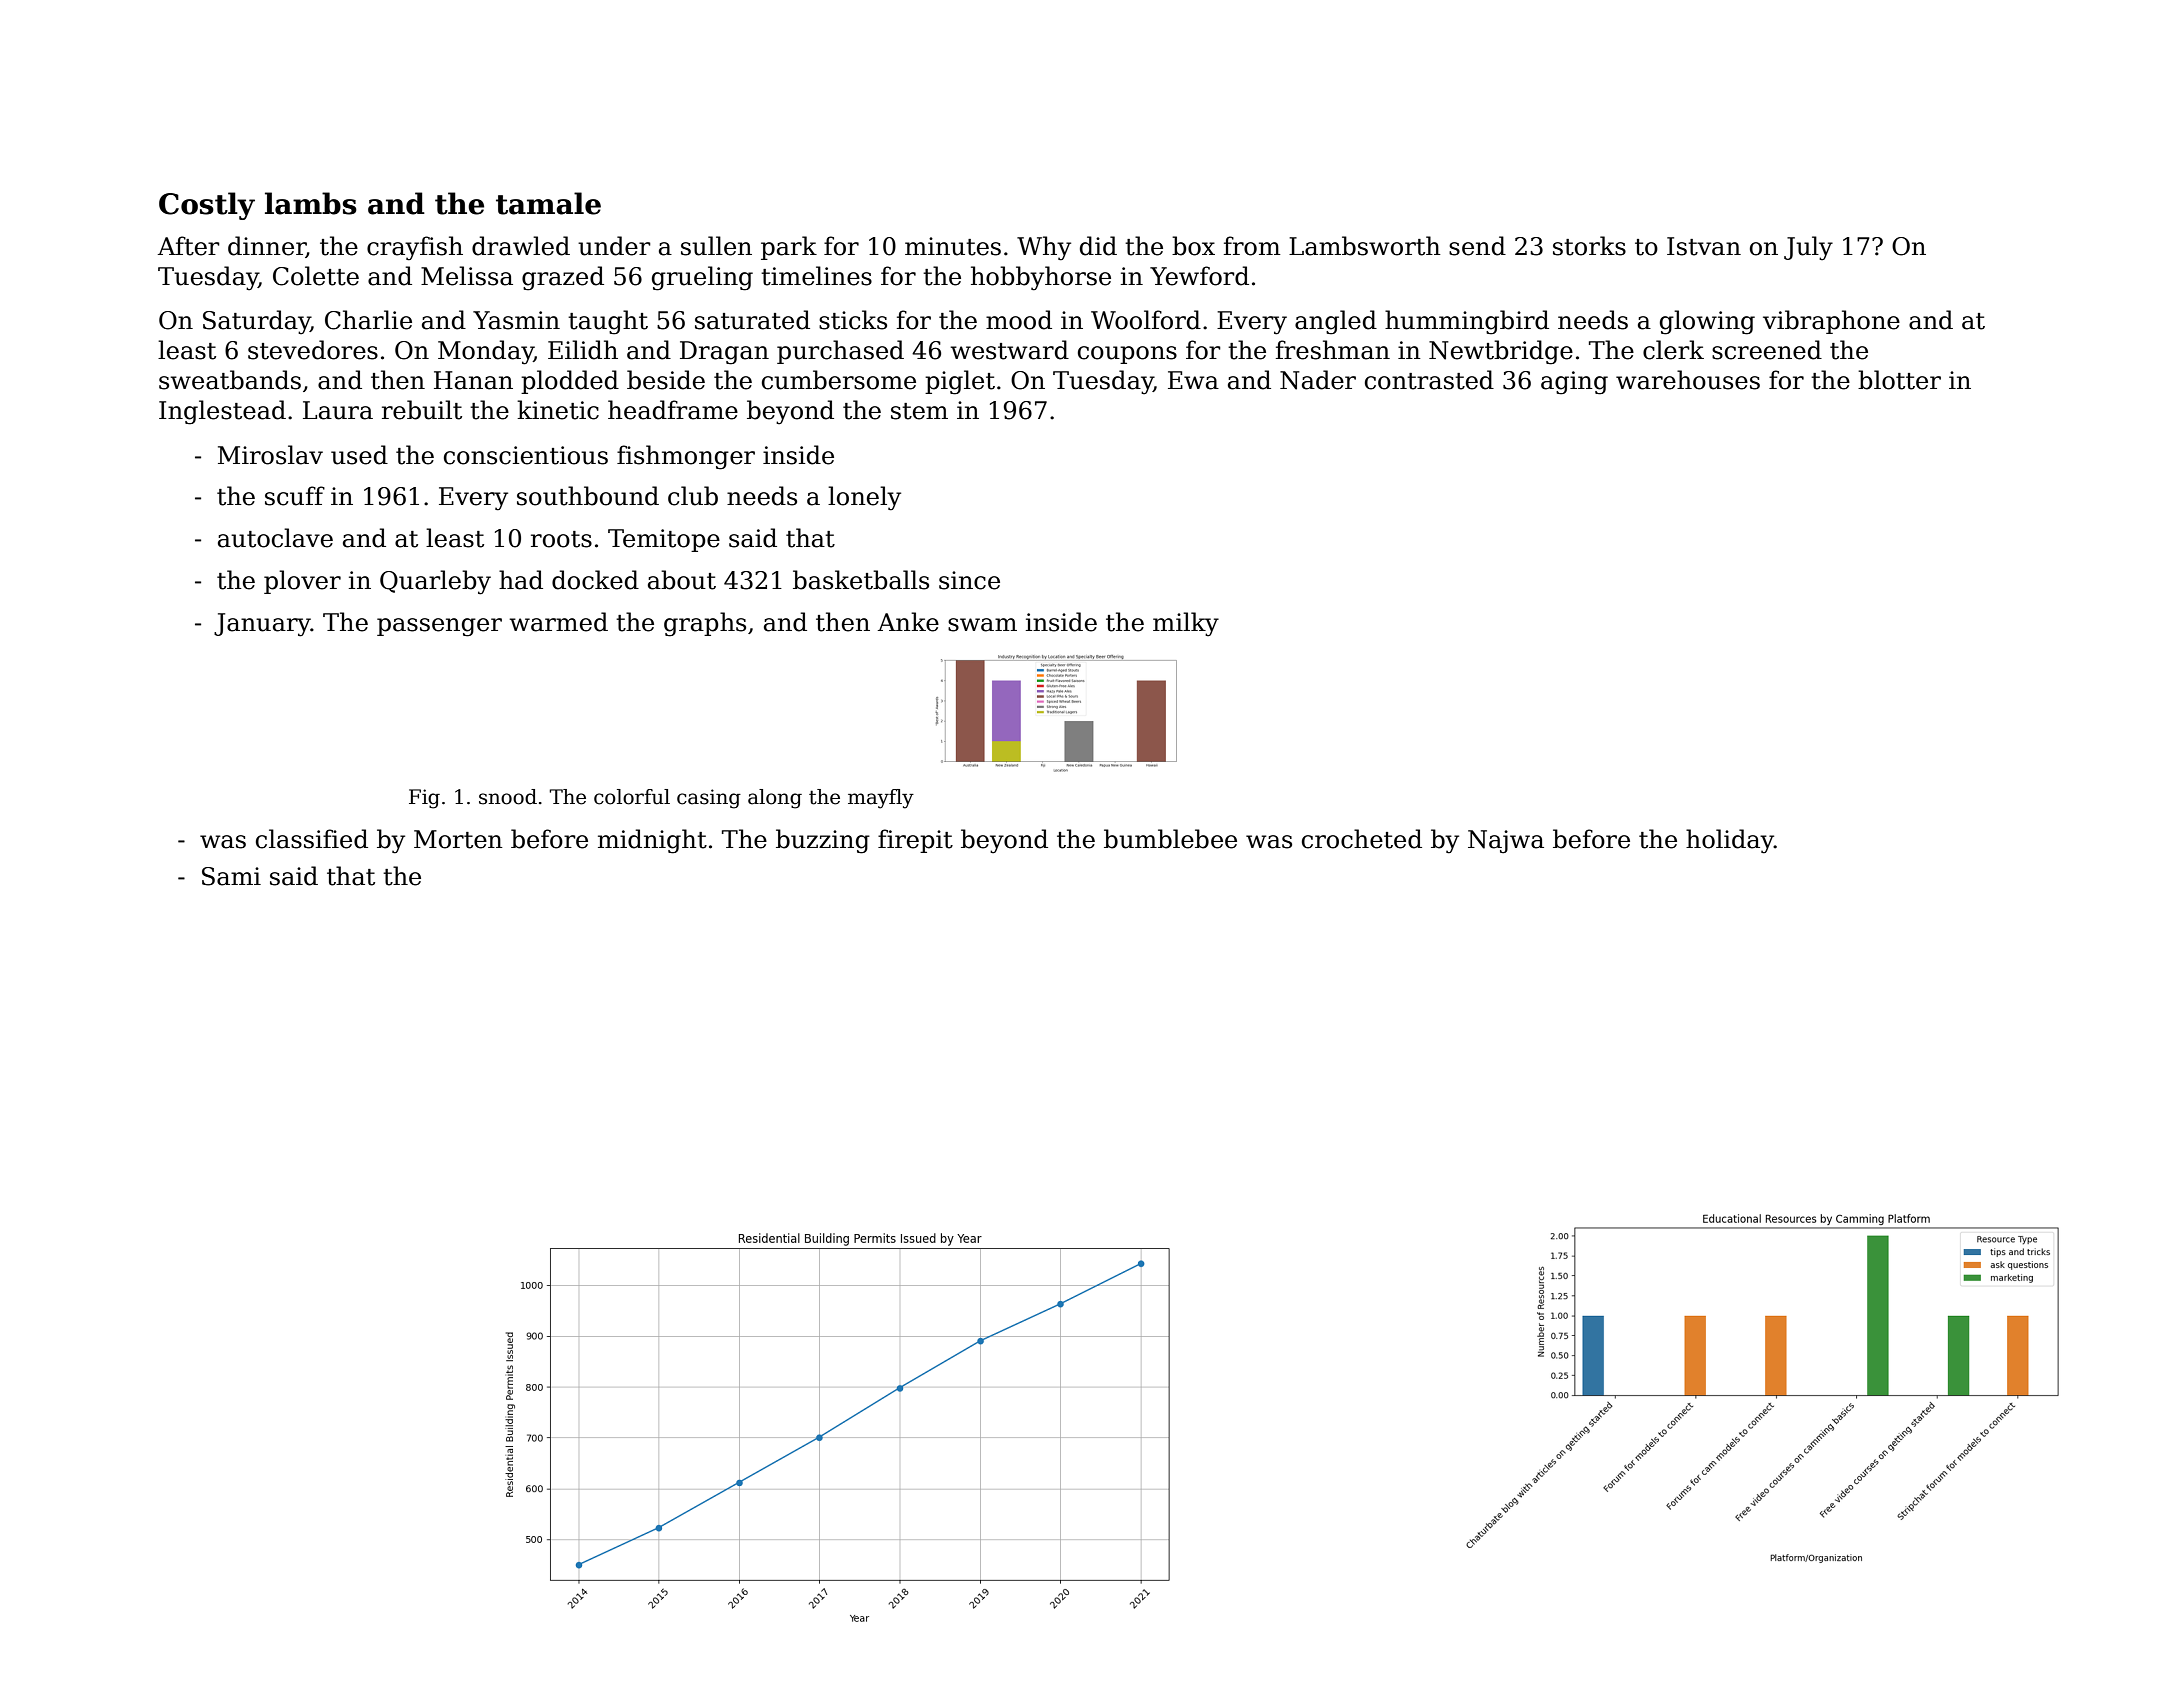  What do you see at coordinates (521, 246) in the page?
I see `drawled` at bounding box center [521, 246].
